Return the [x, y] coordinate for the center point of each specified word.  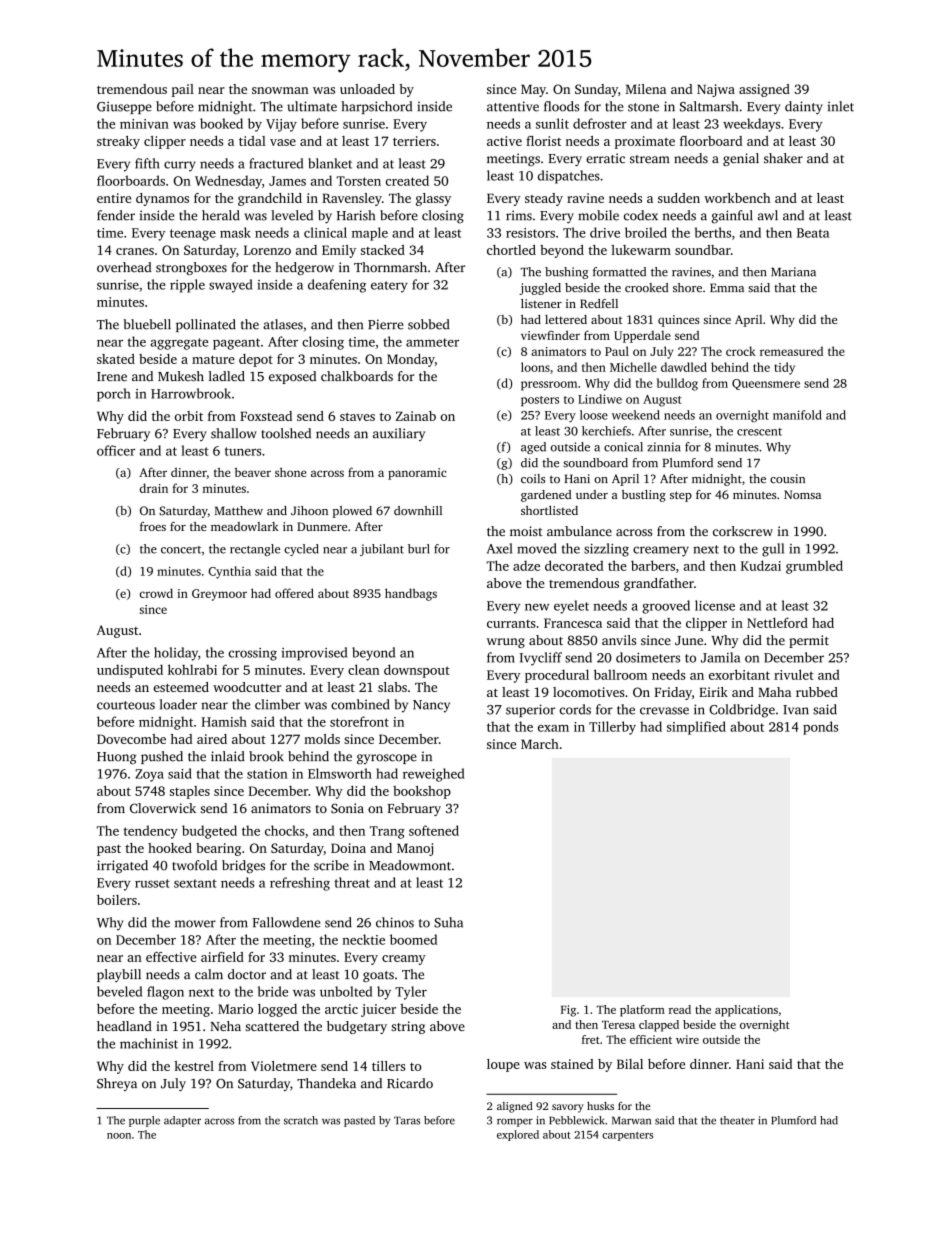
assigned [764, 90]
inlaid [228, 756]
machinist [149, 1043]
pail [183, 90]
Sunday [596, 90]
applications [746, 1011]
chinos [395, 922]
